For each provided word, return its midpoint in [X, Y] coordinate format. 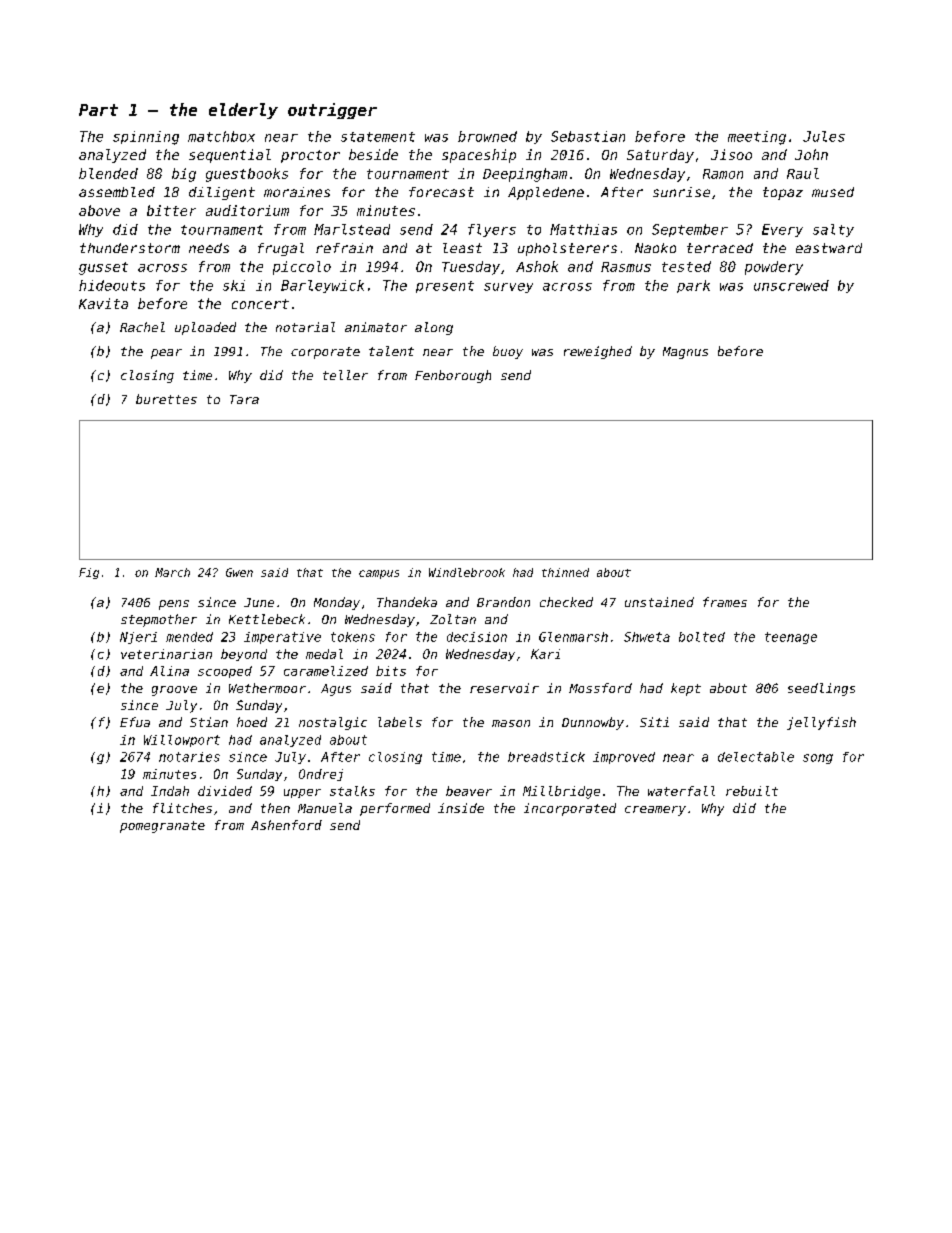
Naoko [655, 248]
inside [461, 808]
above [99, 210]
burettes [166, 399]
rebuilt [752, 791]
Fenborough [453, 376]
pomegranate [162, 827]
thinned [565, 572]
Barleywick [322, 286]
